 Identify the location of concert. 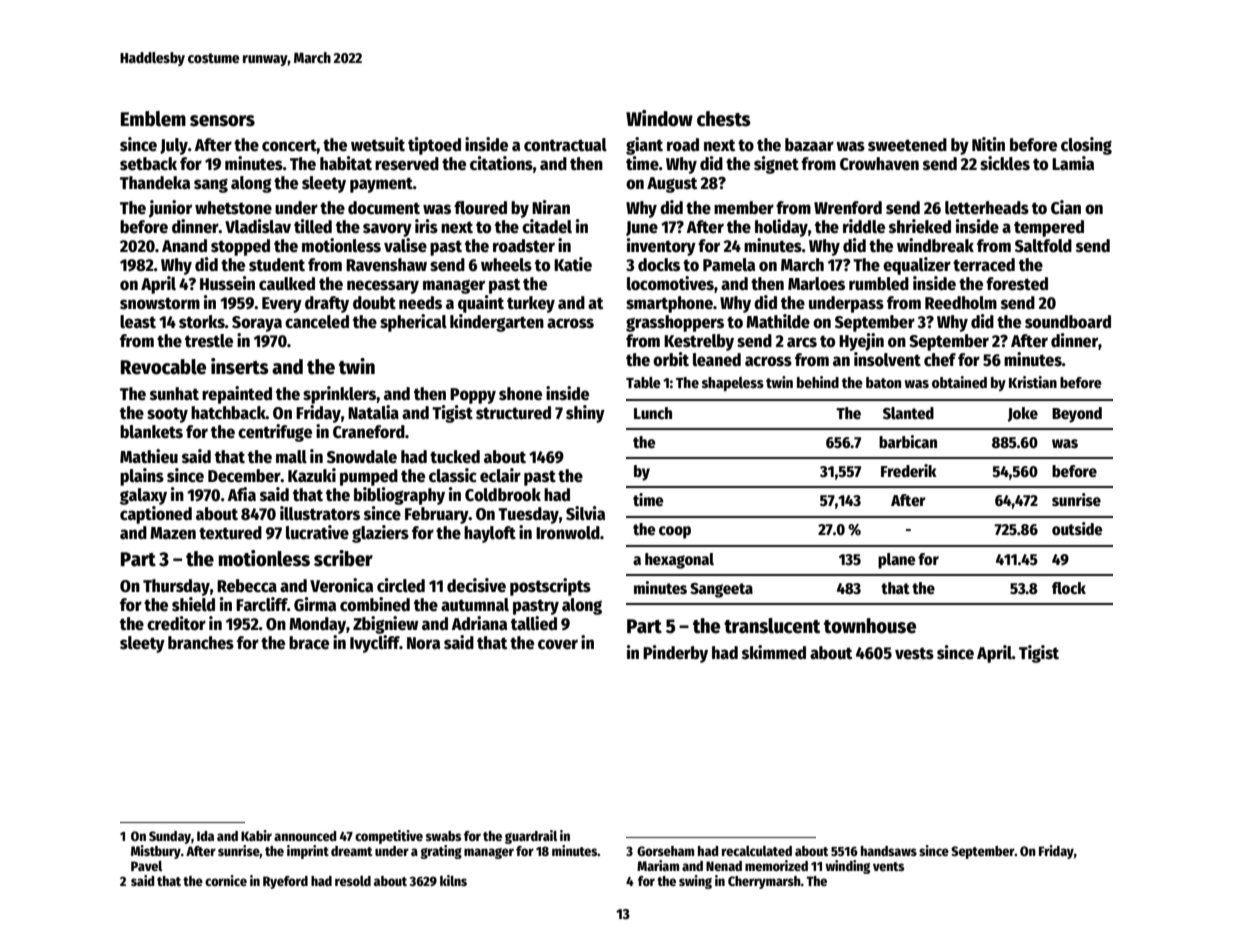
(289, 145).
